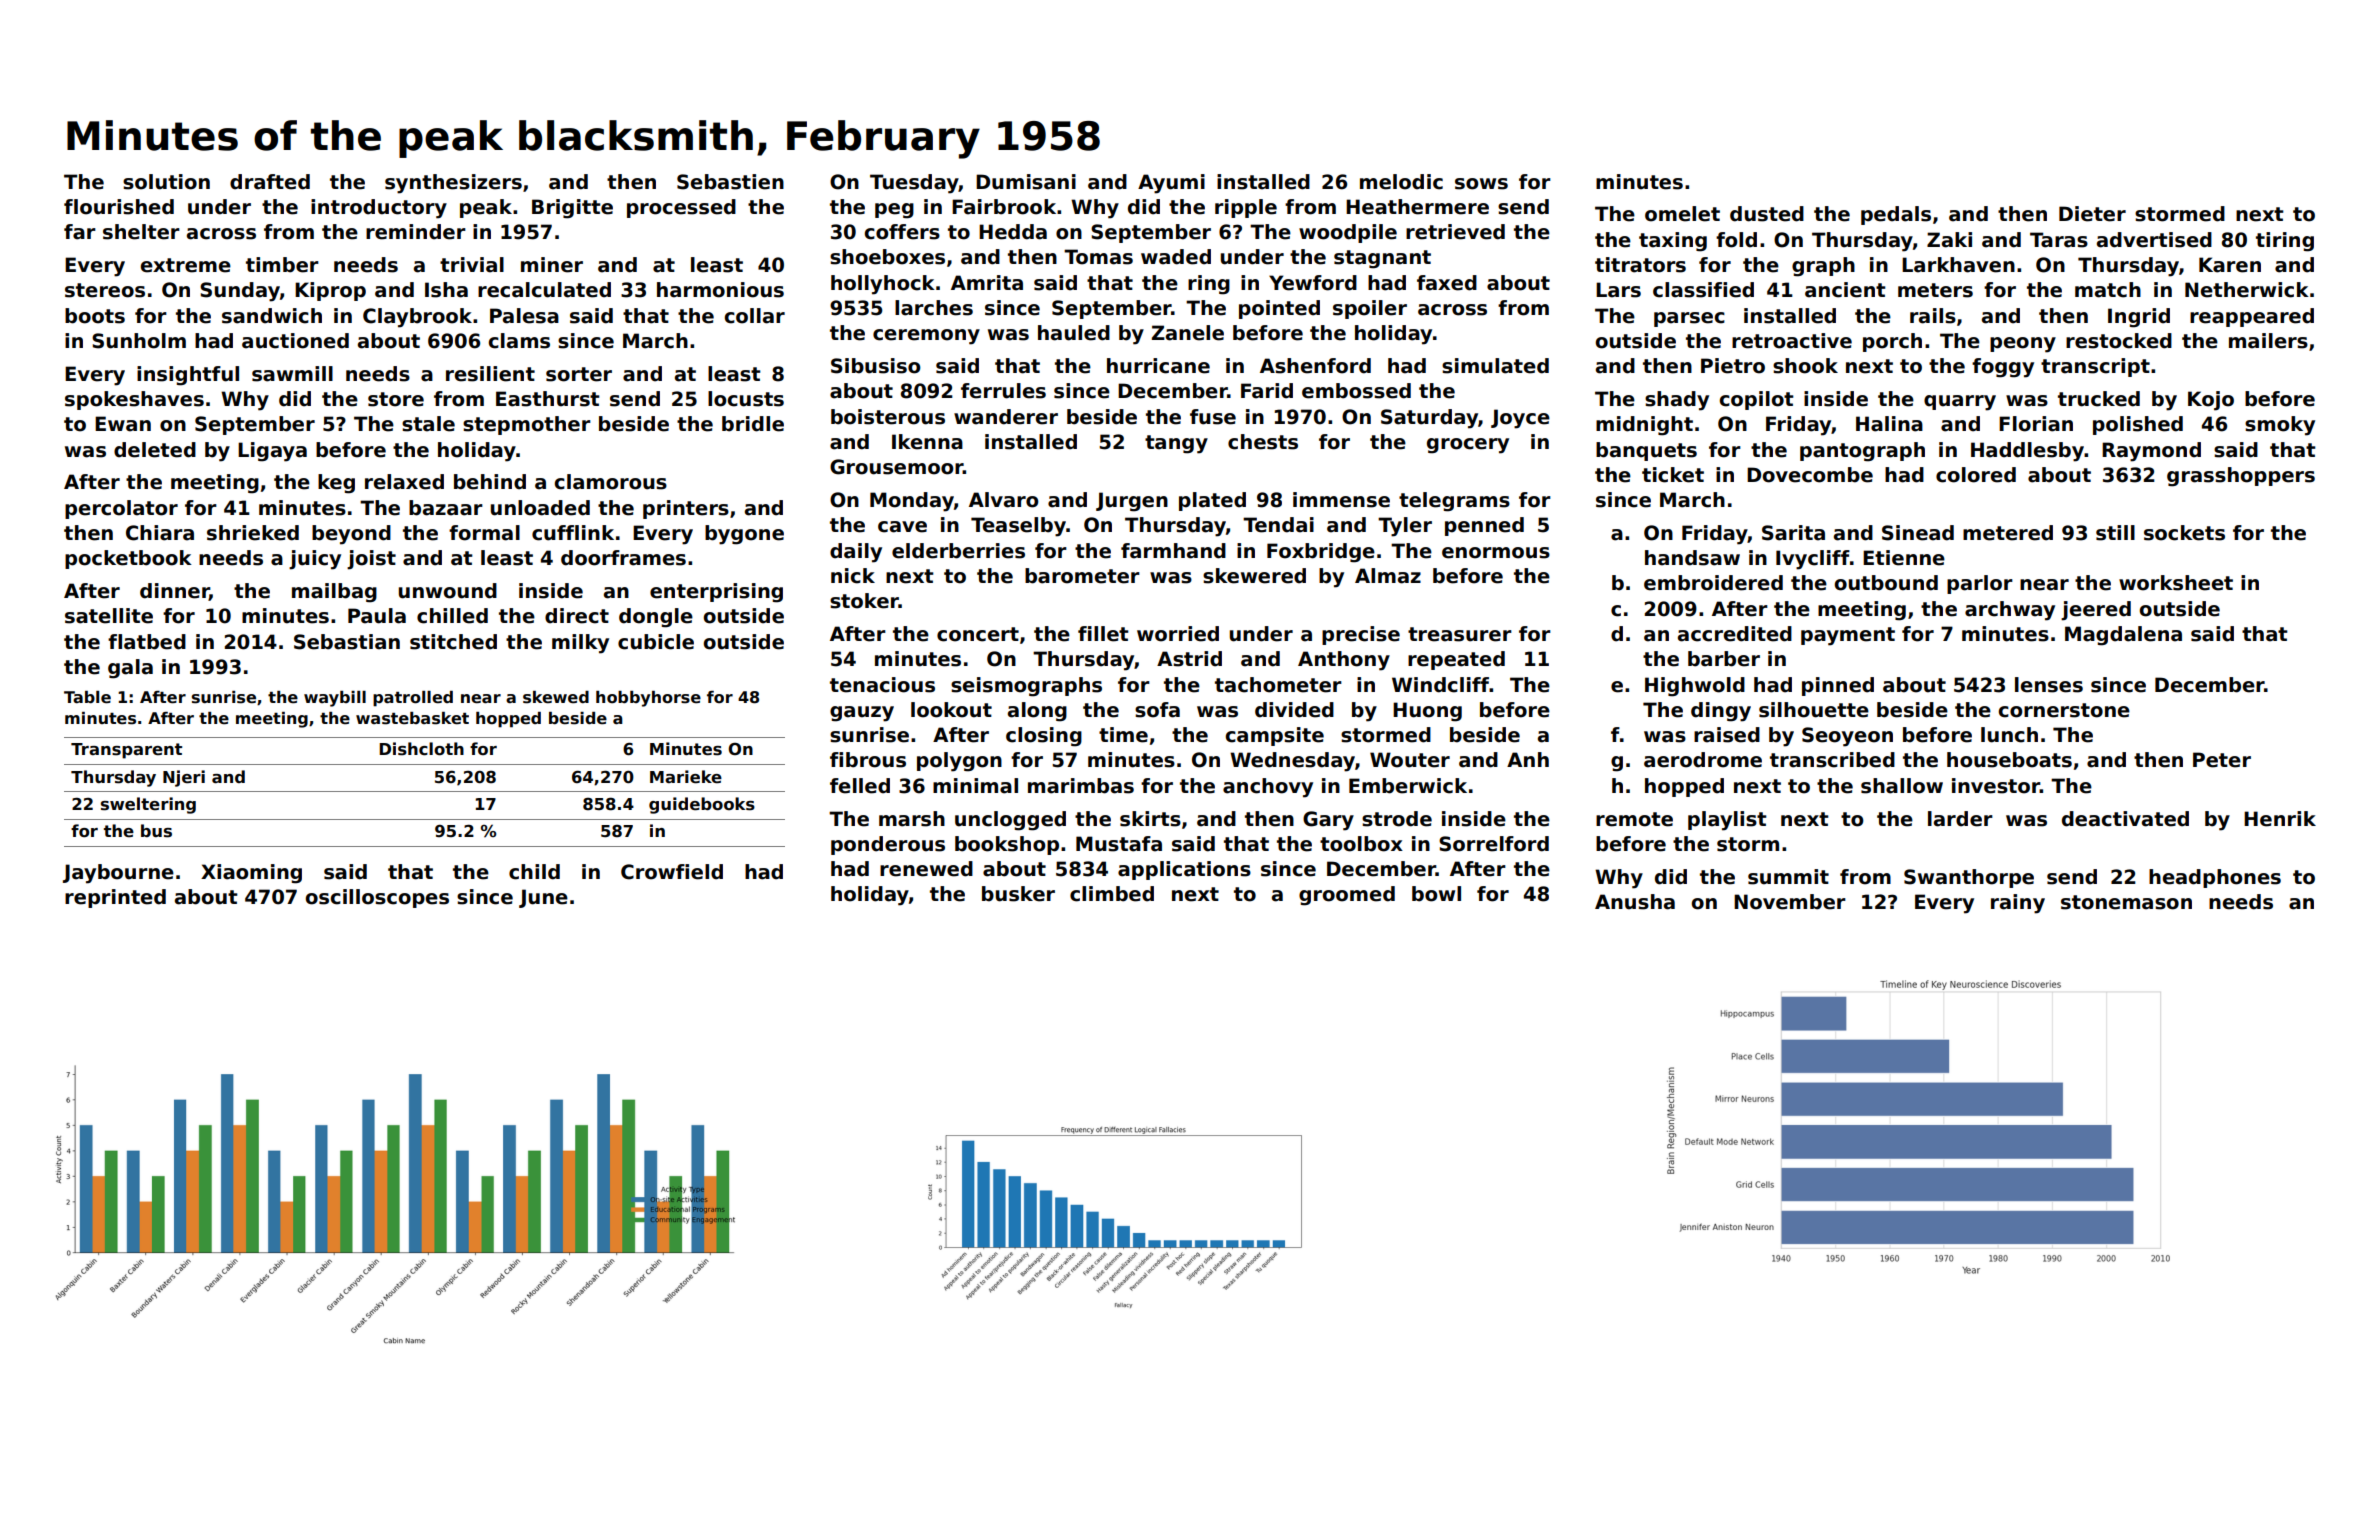 This screenshot has width=2380, height=1540. Describe the element at coordinates (2092, 214) in the screenshot. I see `Dieter` at that location.
